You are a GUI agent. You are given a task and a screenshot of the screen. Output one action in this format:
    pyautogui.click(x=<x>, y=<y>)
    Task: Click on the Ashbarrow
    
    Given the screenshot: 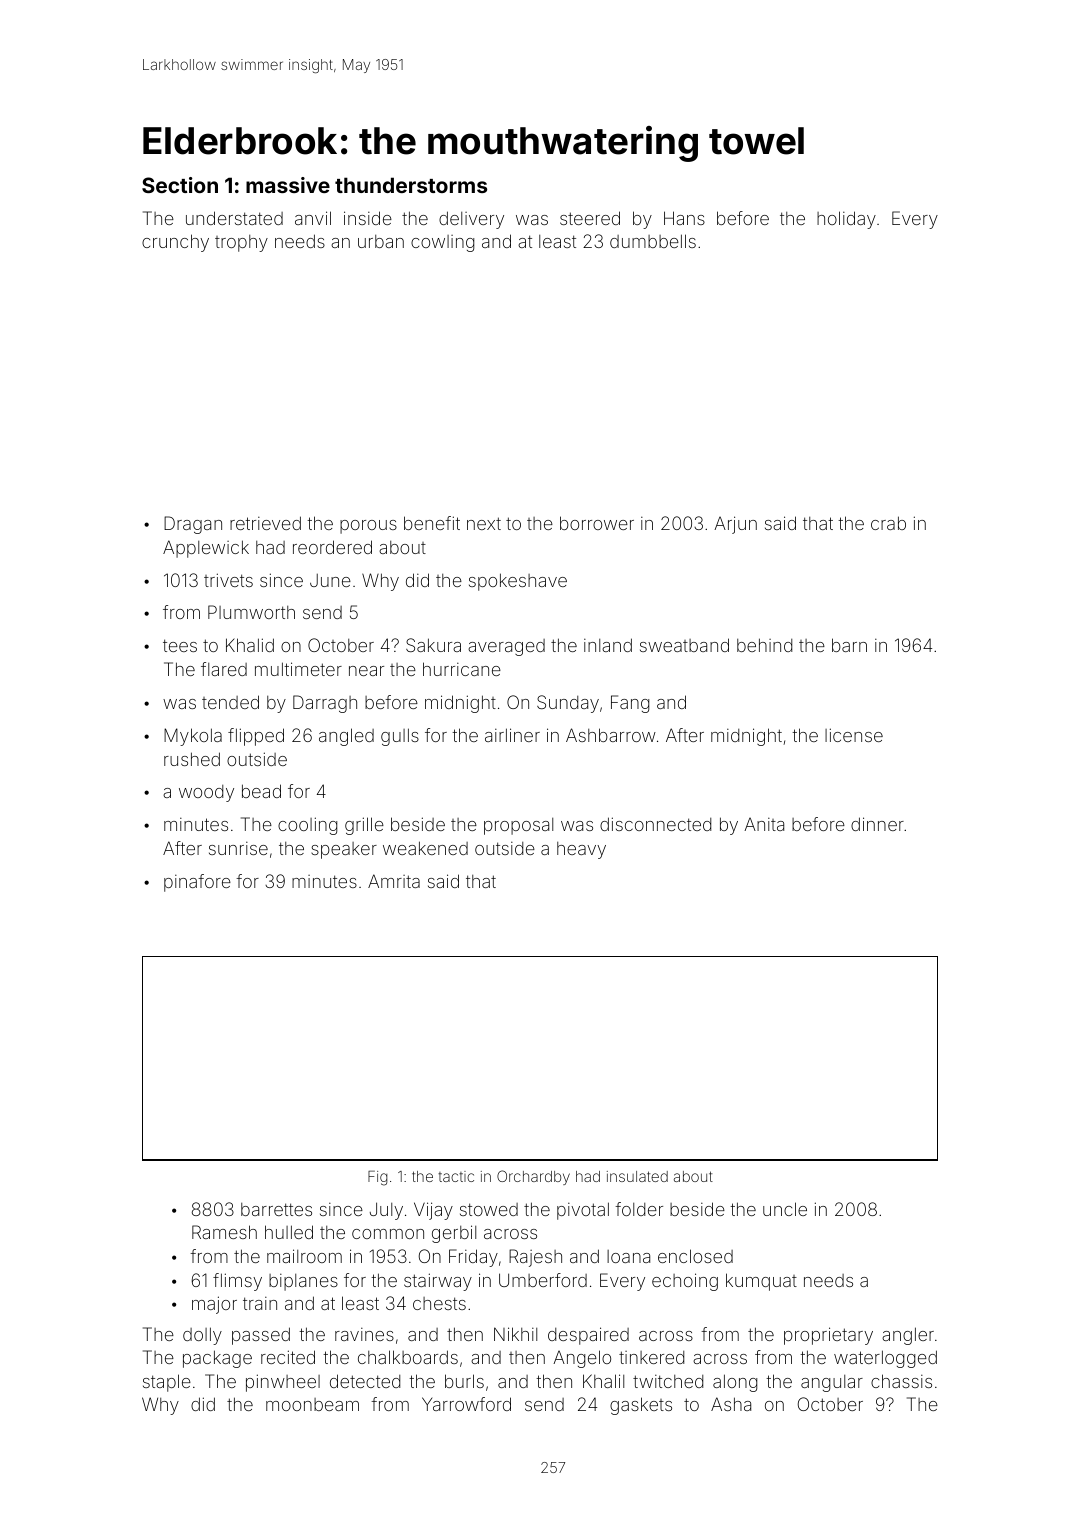 What is the action you would take?
    pyautogui.click(x=611, y=735)
